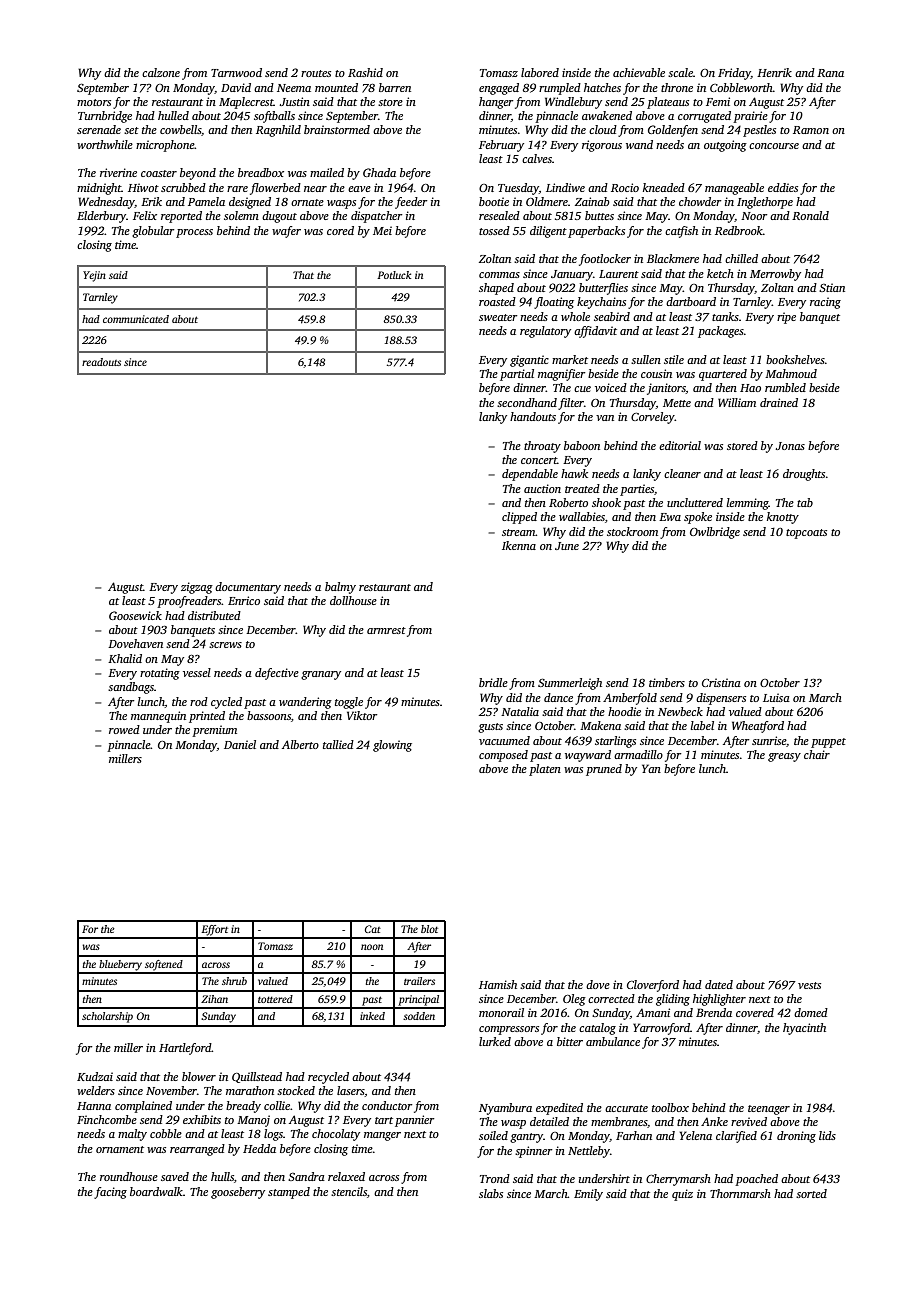 This screenshot has width=924, height=1308. Describe the element at coordinates (94, 276) in the screenshot. I see `Yejin` at that location.
